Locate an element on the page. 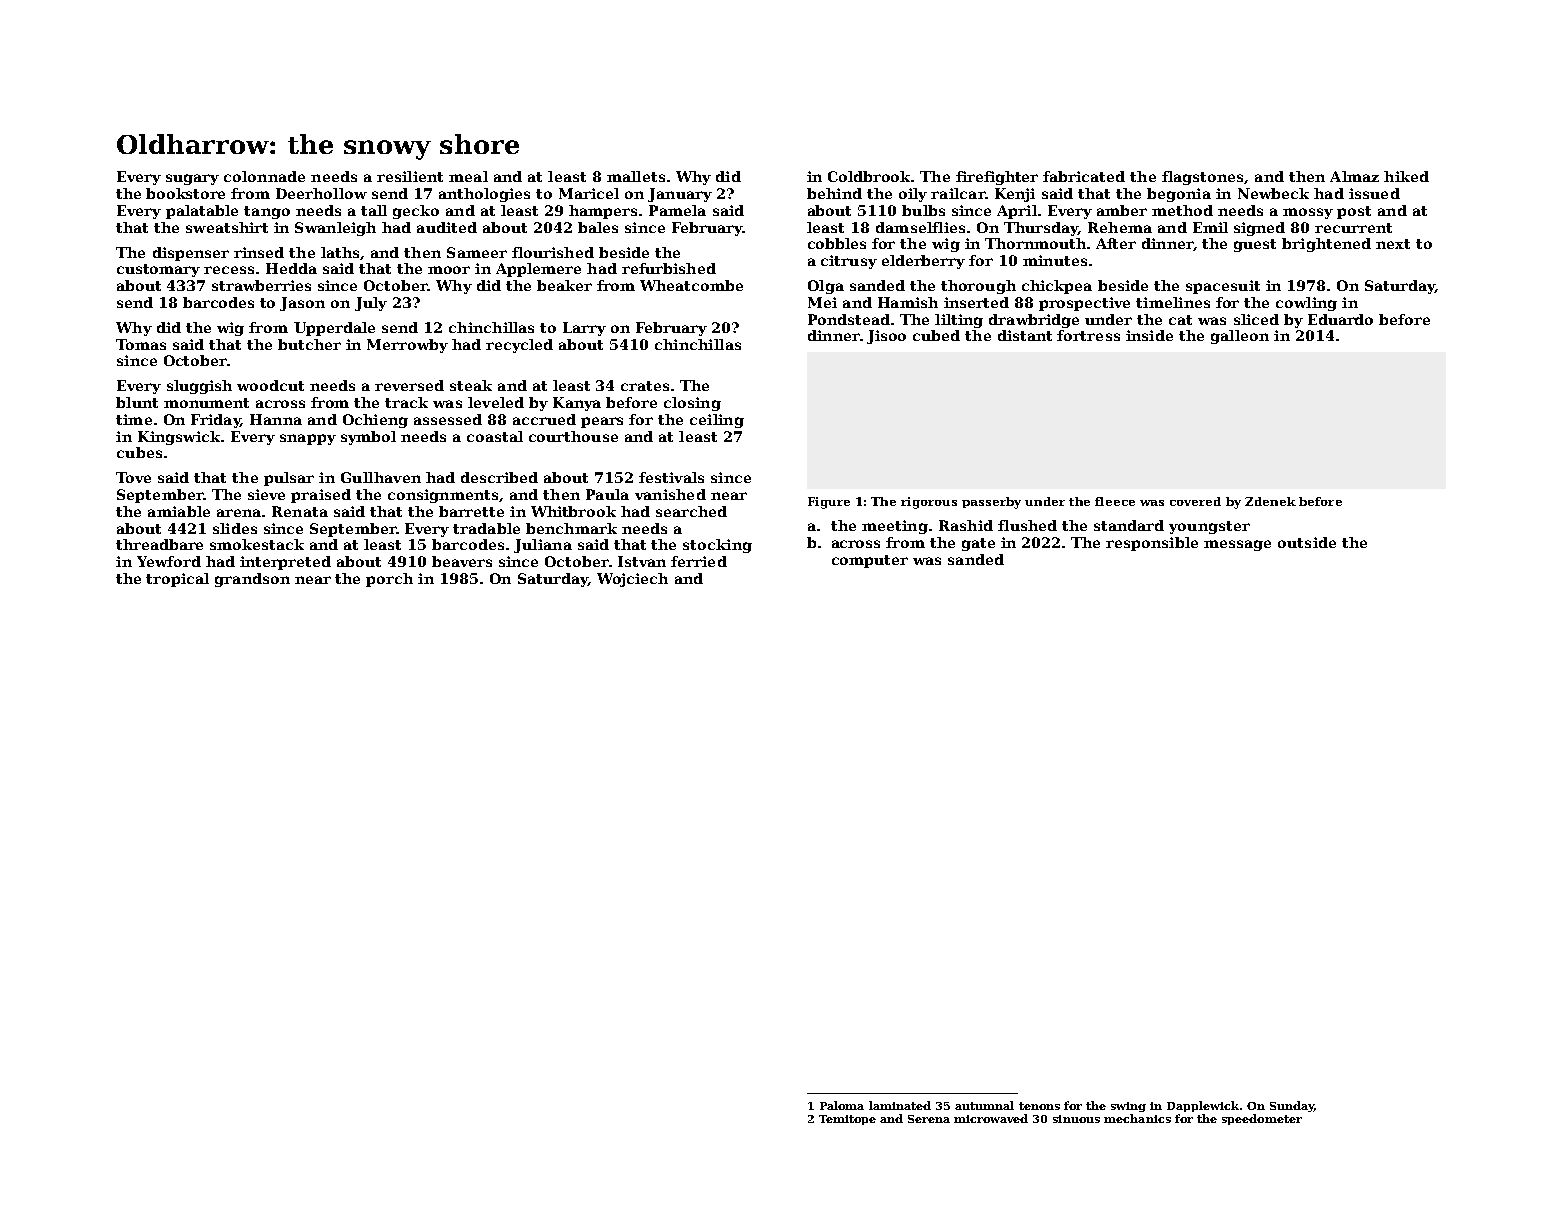  Kingswick is located at coordinates (179, 438).
